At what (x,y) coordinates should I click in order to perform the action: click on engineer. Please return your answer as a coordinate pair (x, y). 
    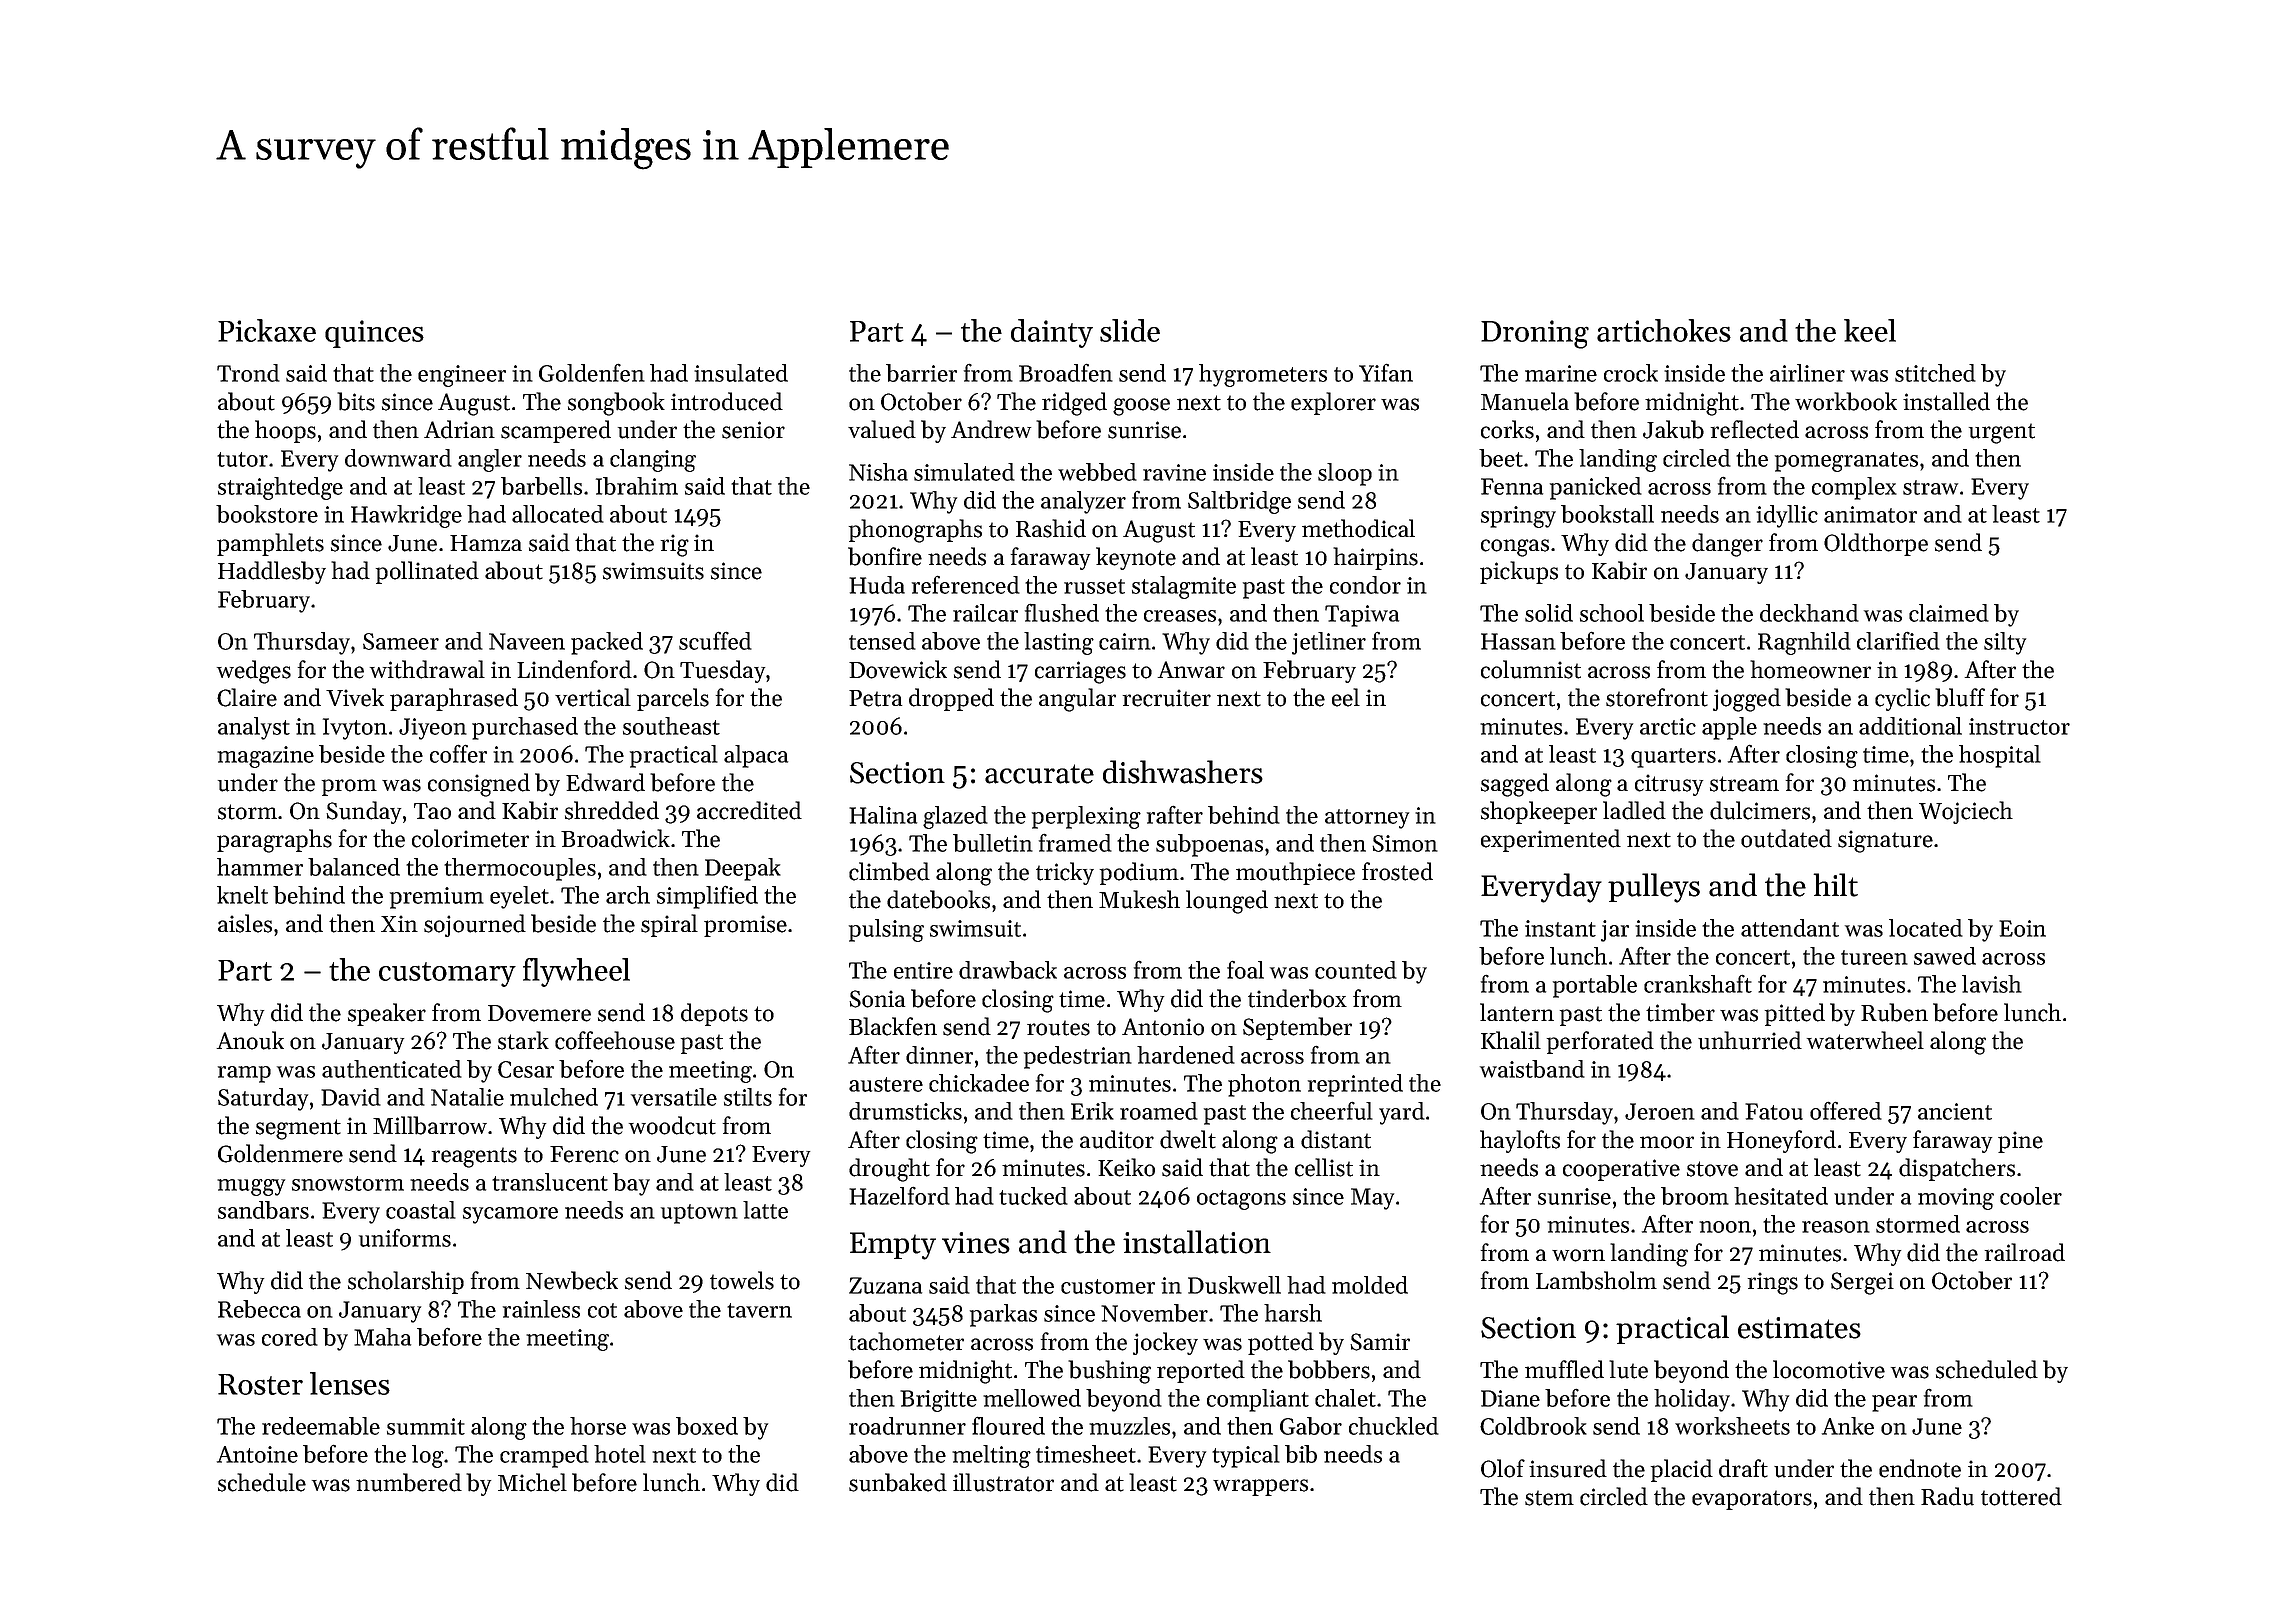
    Looking at the image, I should click on (462, 376).
